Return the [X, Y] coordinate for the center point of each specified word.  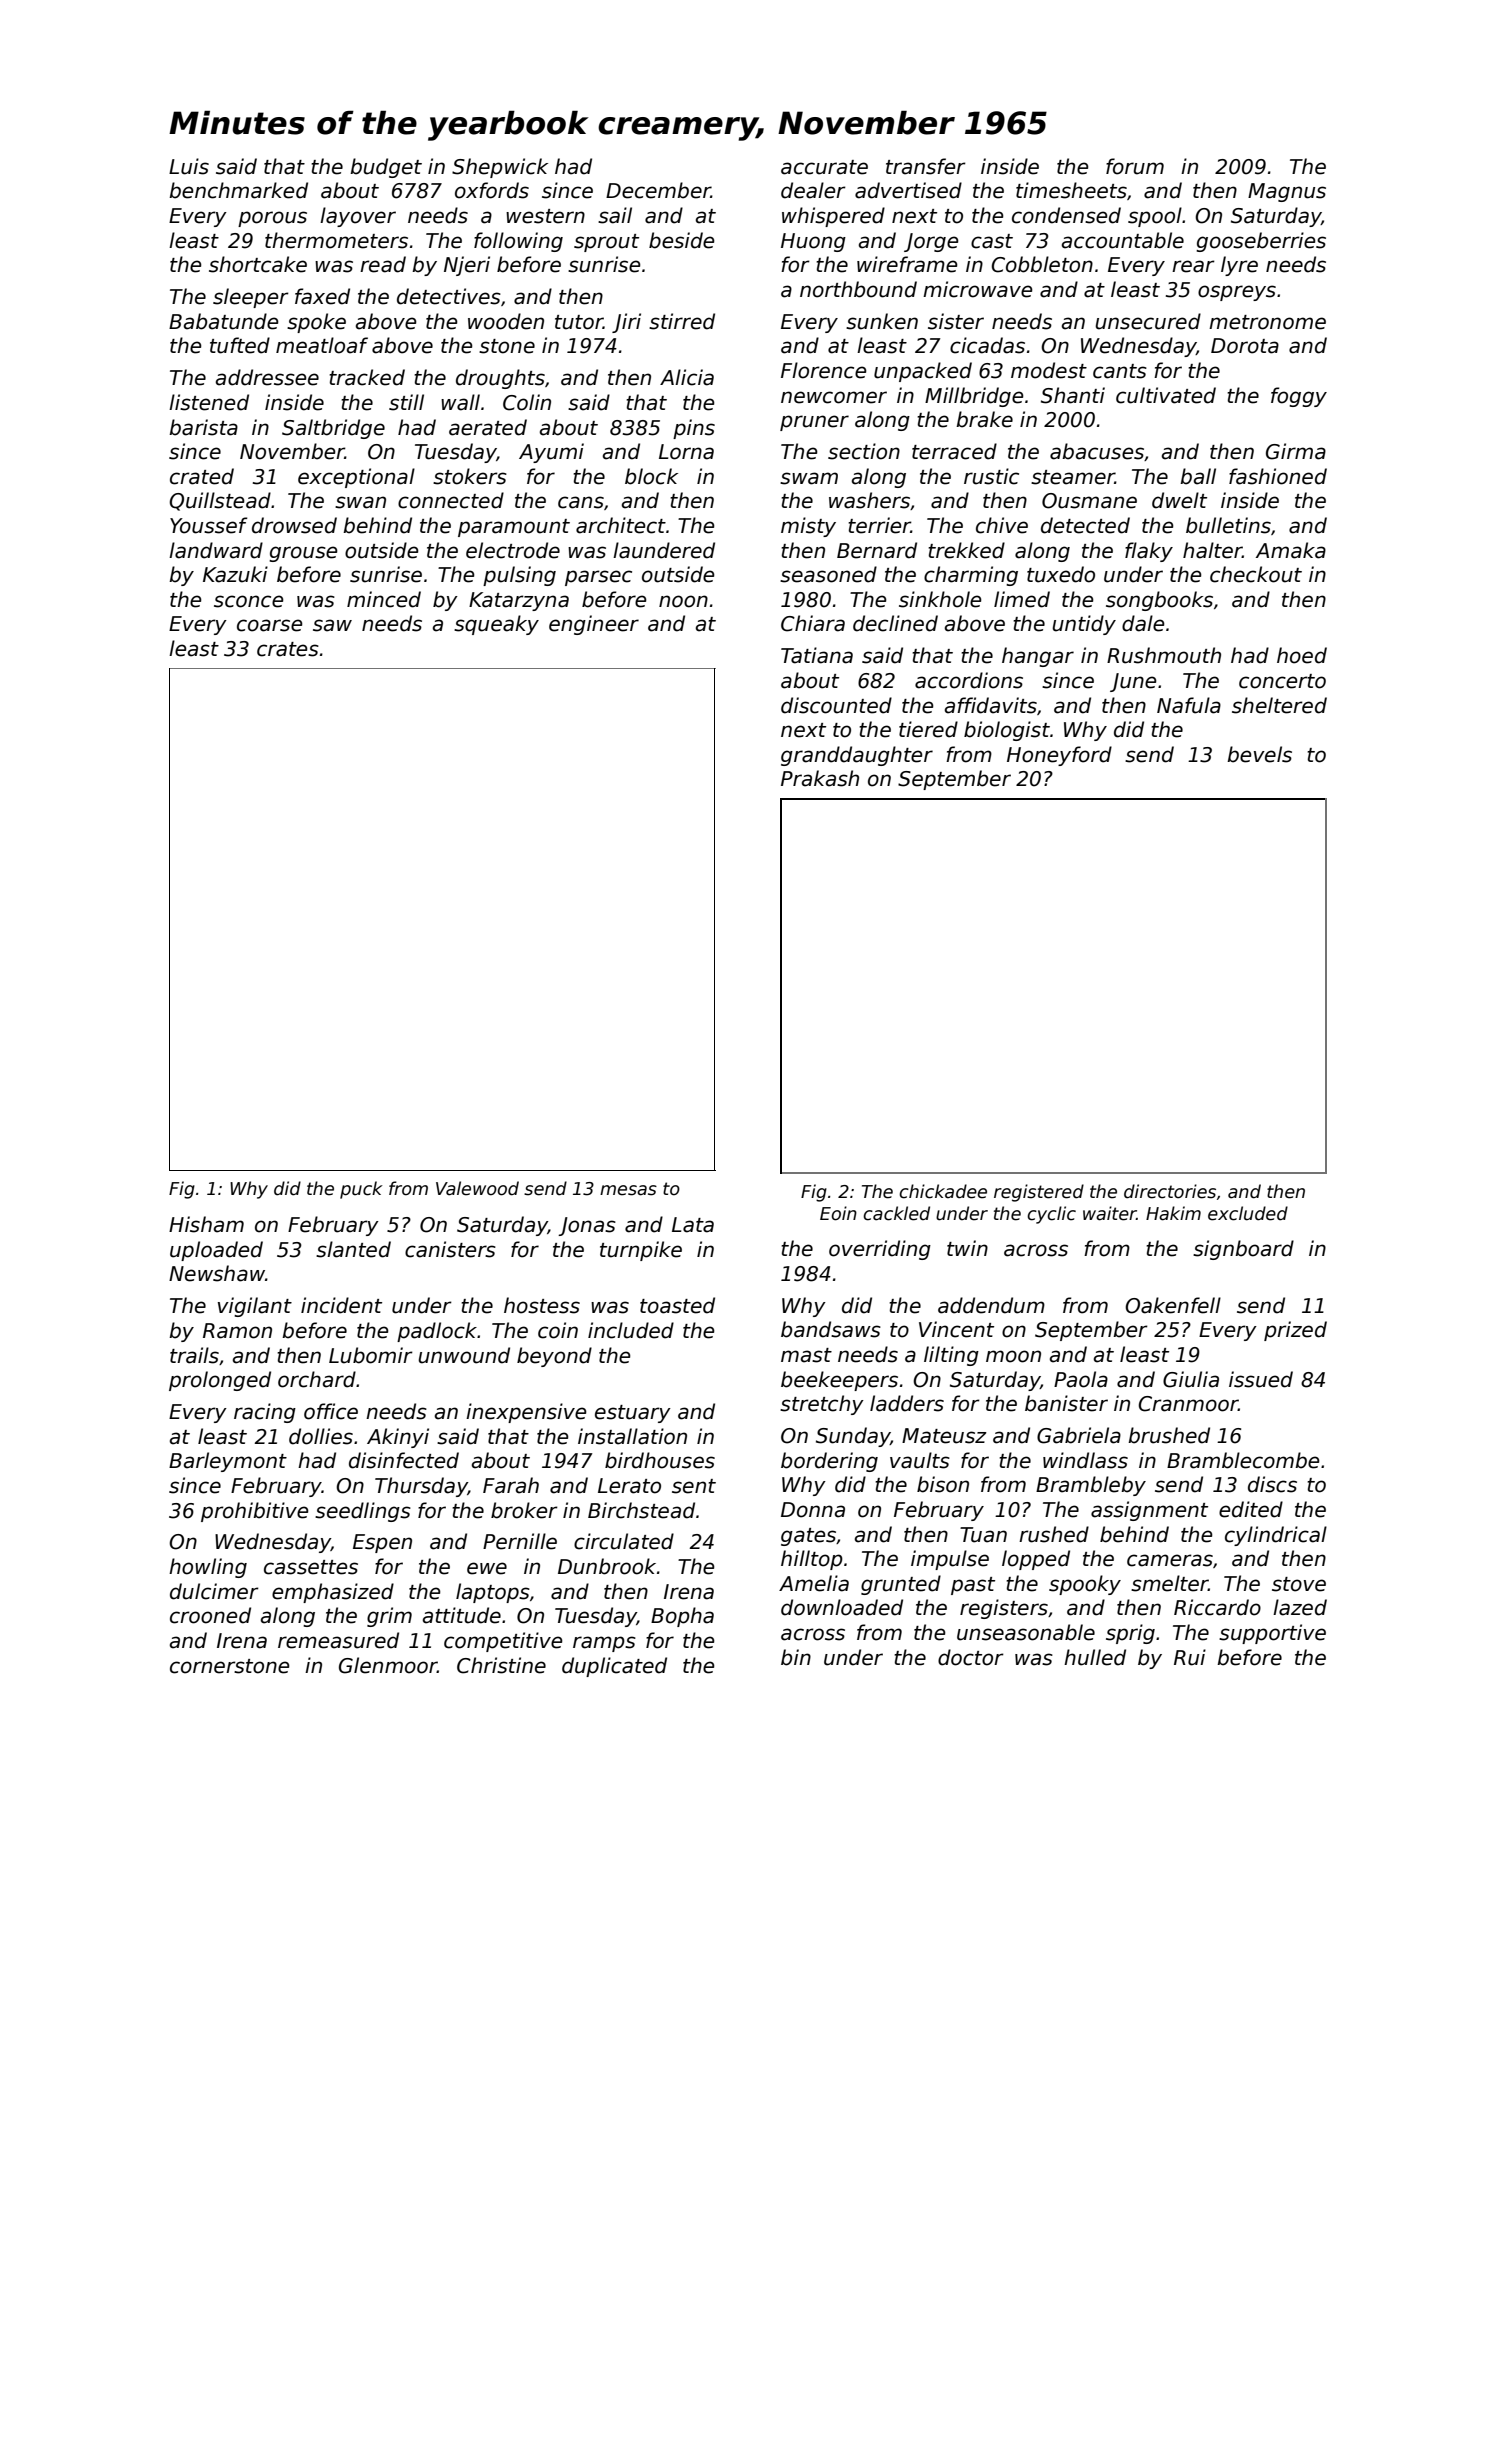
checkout [1256, 574]
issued [1261, 1379]
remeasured [338, 1640]
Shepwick [500, 168]
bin [796, 1657]
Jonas [587, 1226]
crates [288, 649]
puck [361, 1190]
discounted [836, 705]
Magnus [1287, 192]
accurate [824, 167]
